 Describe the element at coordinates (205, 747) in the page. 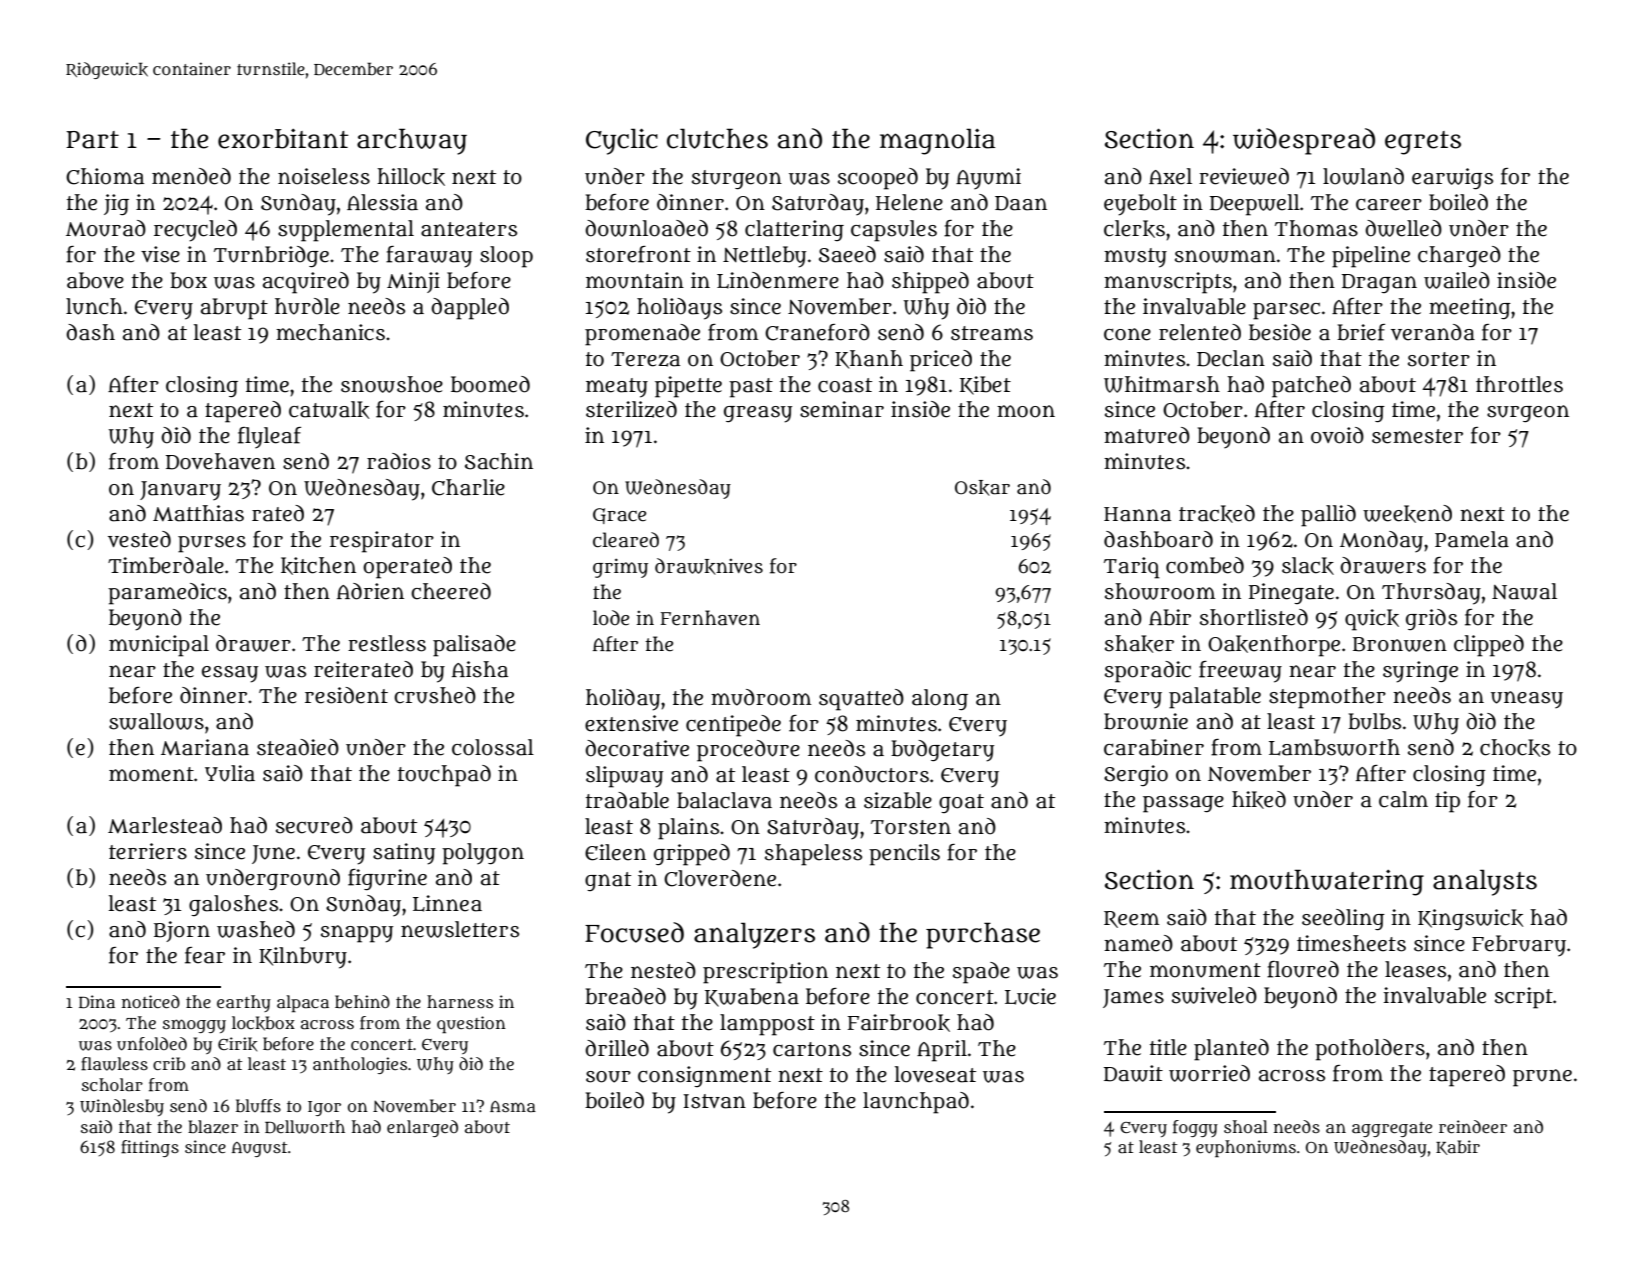

I see `Mariana` at that location.
